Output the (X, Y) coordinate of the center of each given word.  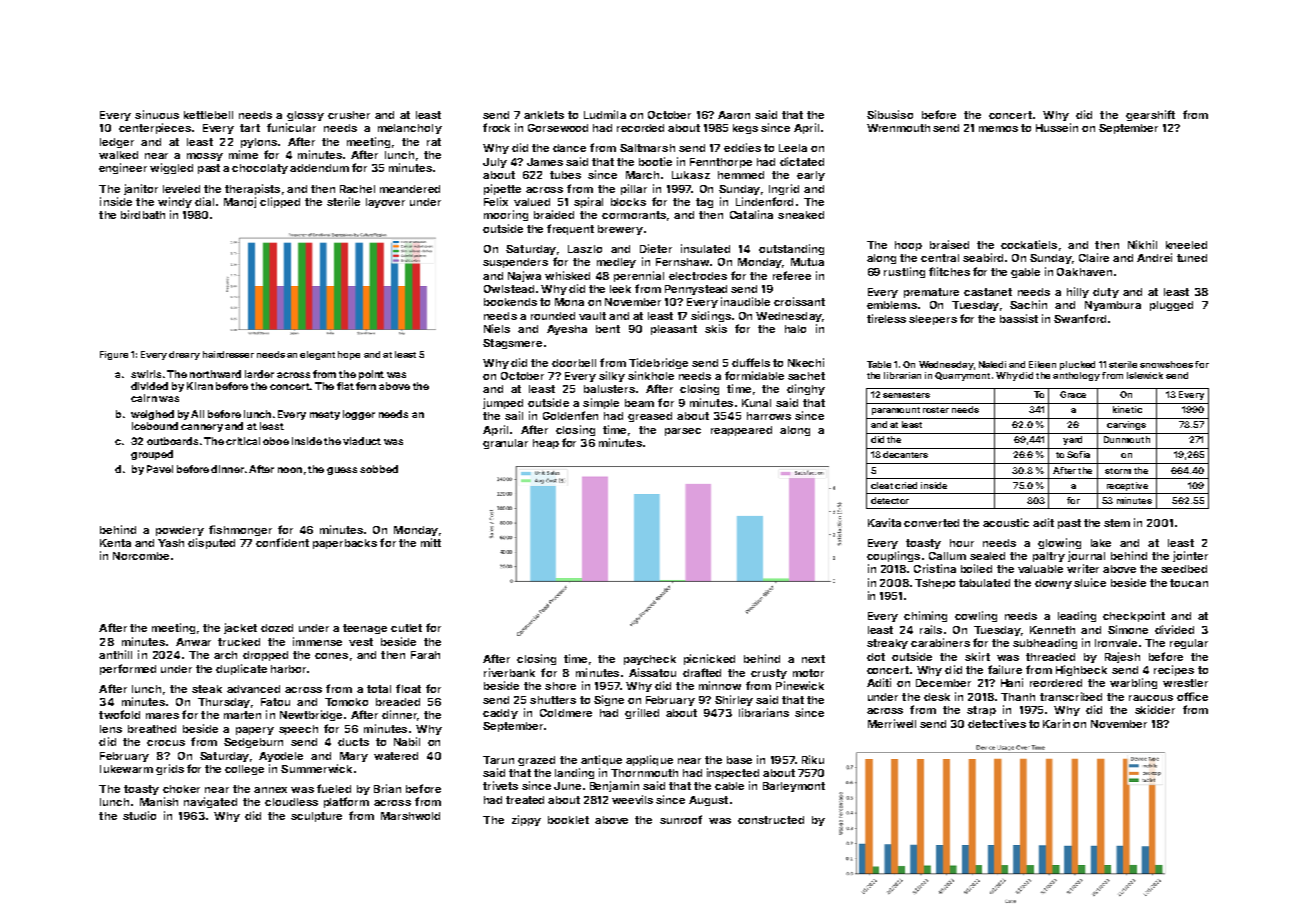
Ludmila (605, 114)
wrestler (1185, 683)
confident (282, 542)
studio (139, 815)
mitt (431, 542)
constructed (771, 820)
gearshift (1150, 115)
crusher (349, 115)
